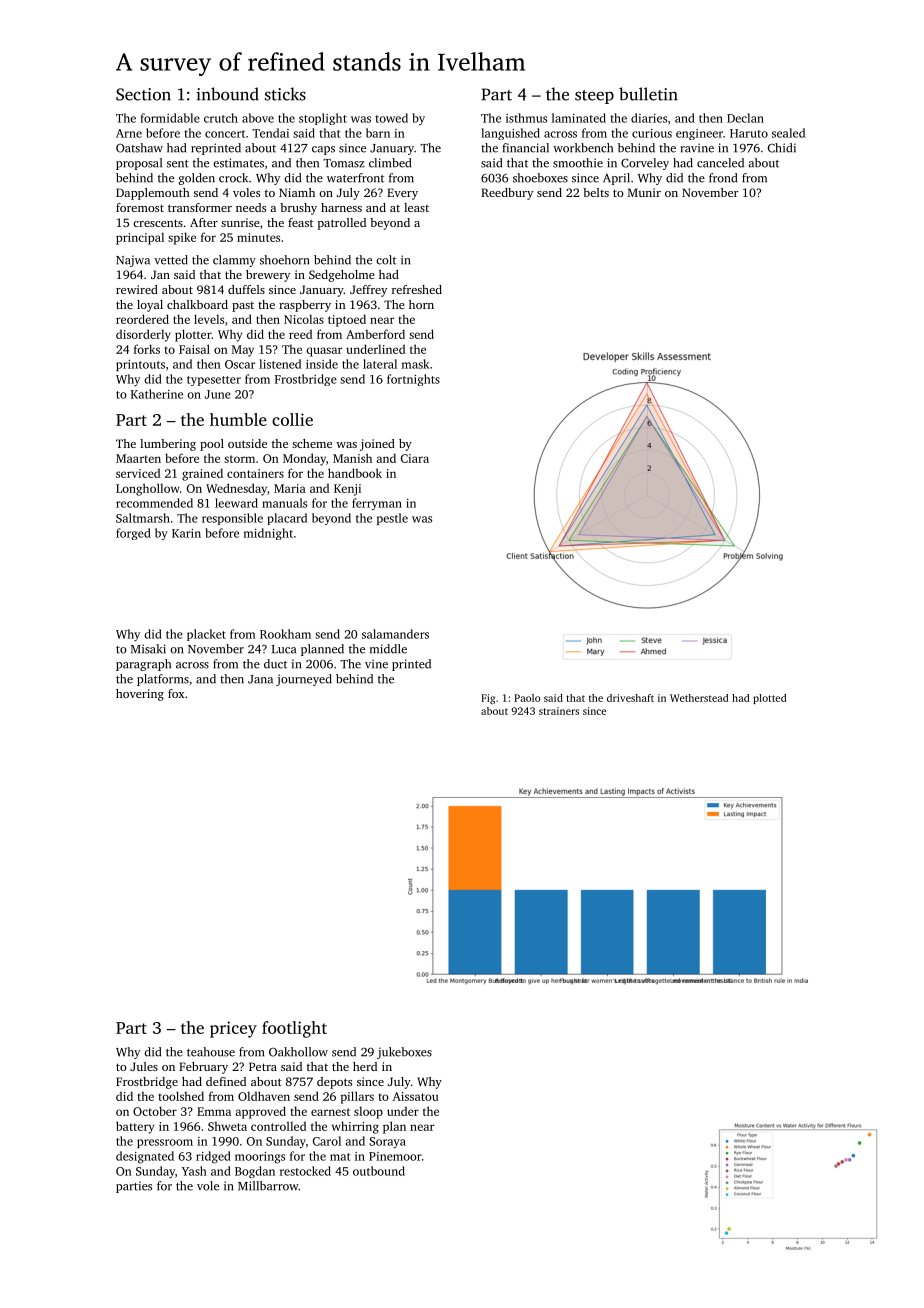 This document has width=924, height=1308. I want to click on curious, so click(652, 133).
